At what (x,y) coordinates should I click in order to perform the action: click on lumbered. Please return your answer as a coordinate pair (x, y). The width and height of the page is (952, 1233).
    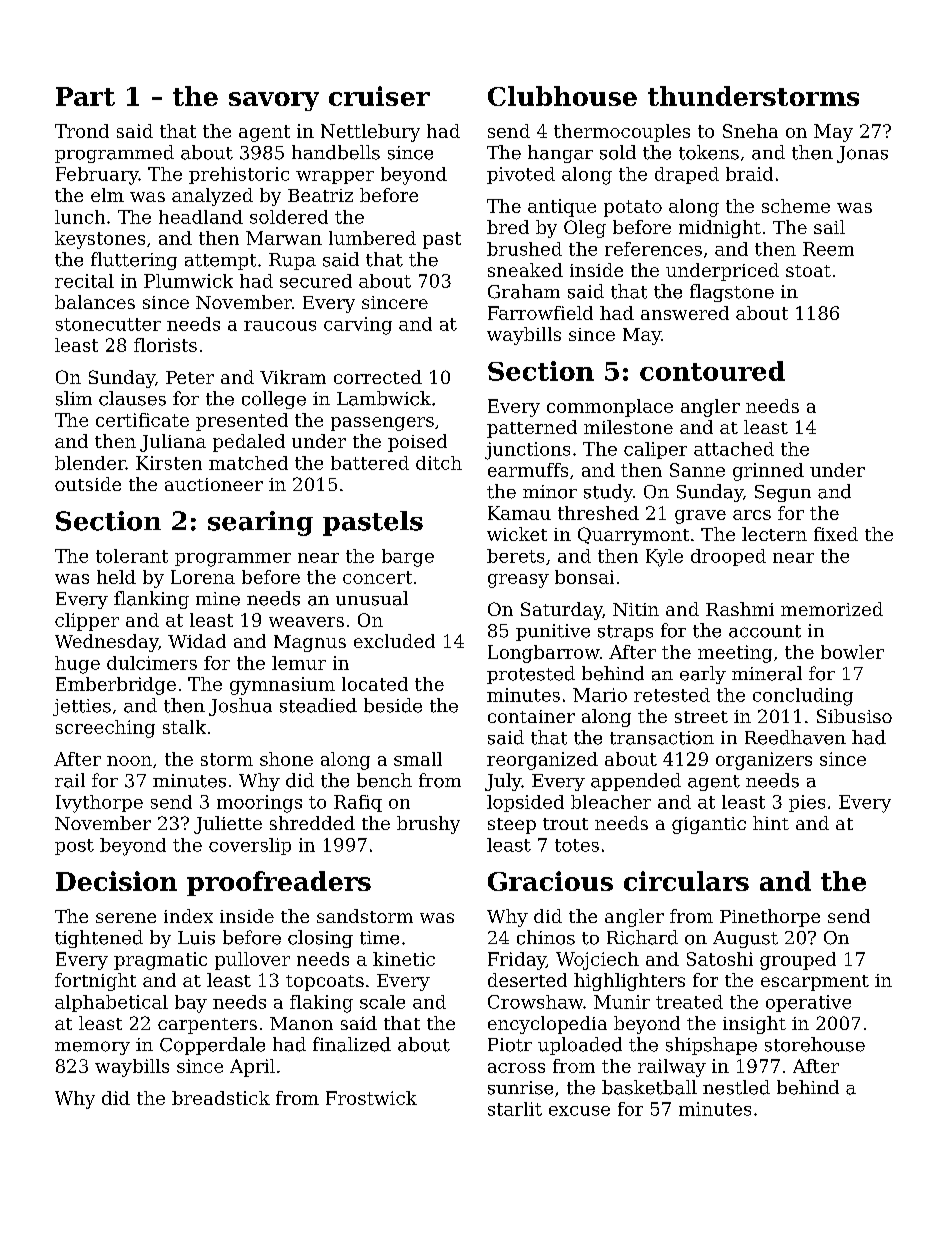
    Looking at the image, I should click on (372, 238).
